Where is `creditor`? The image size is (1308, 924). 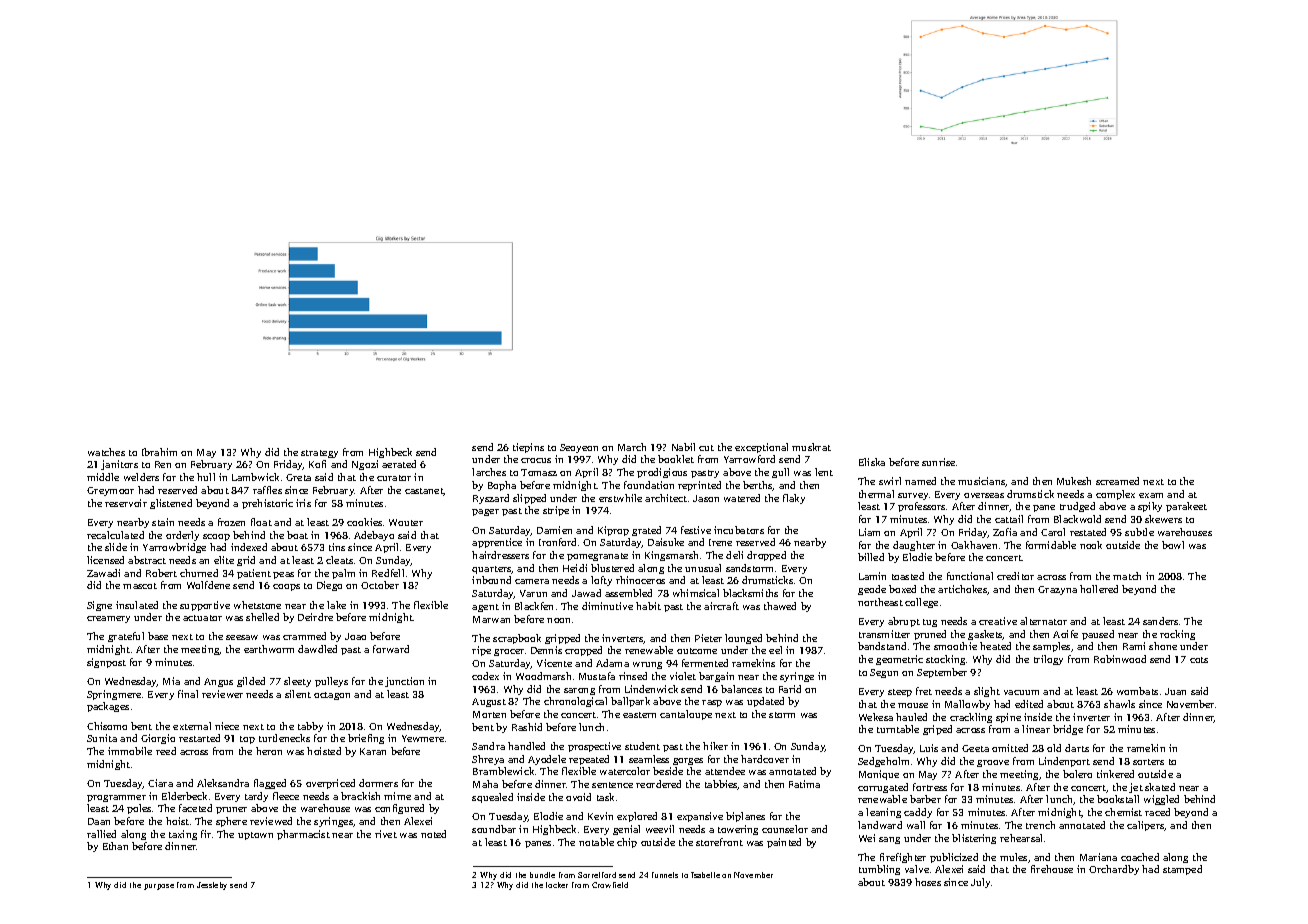 creditor is located at coordinates (1015, 576).
